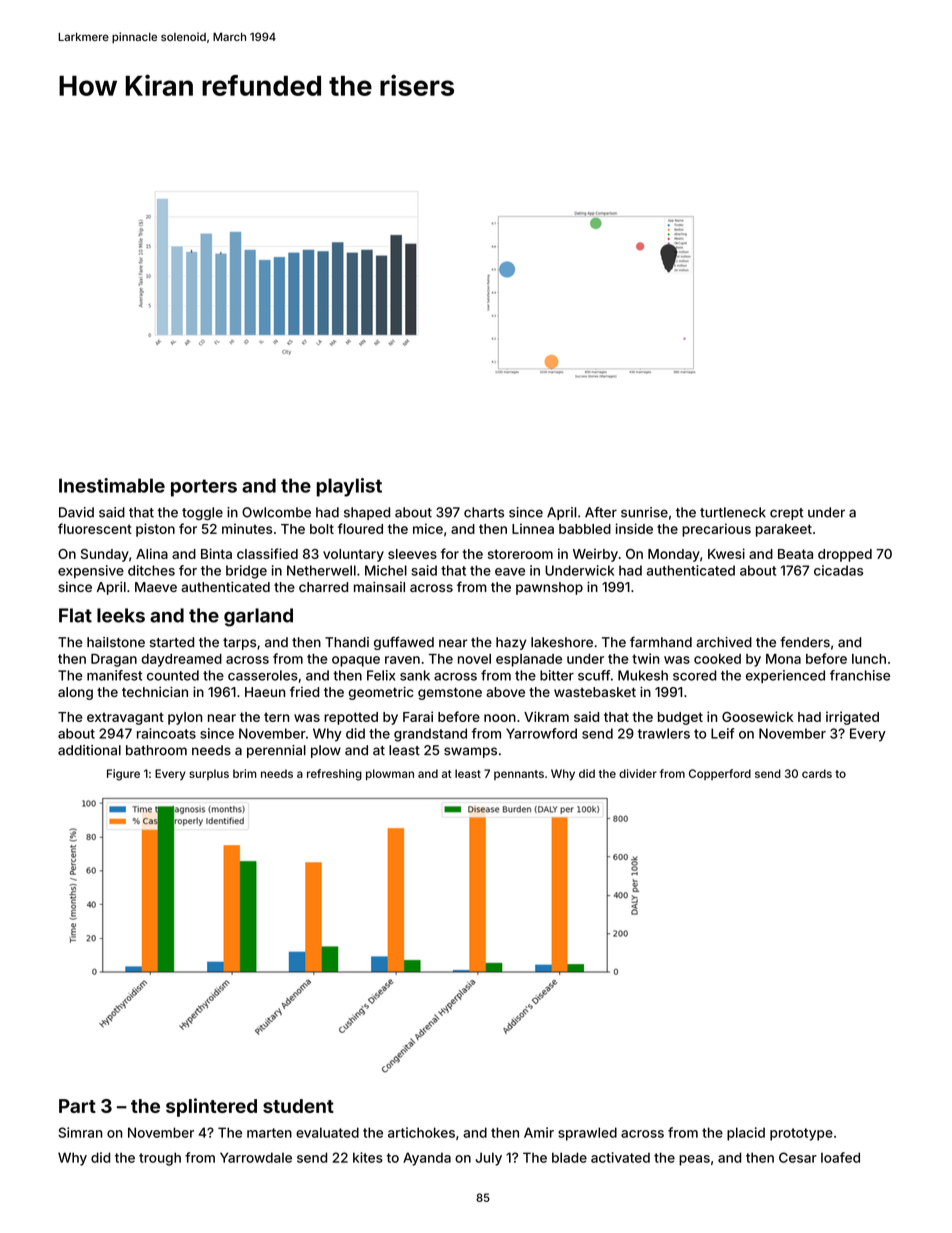 The image size is (952, 1233). Describe the element at coordinates (77, 1106) in the screenshot. I see `Part` at that location.
